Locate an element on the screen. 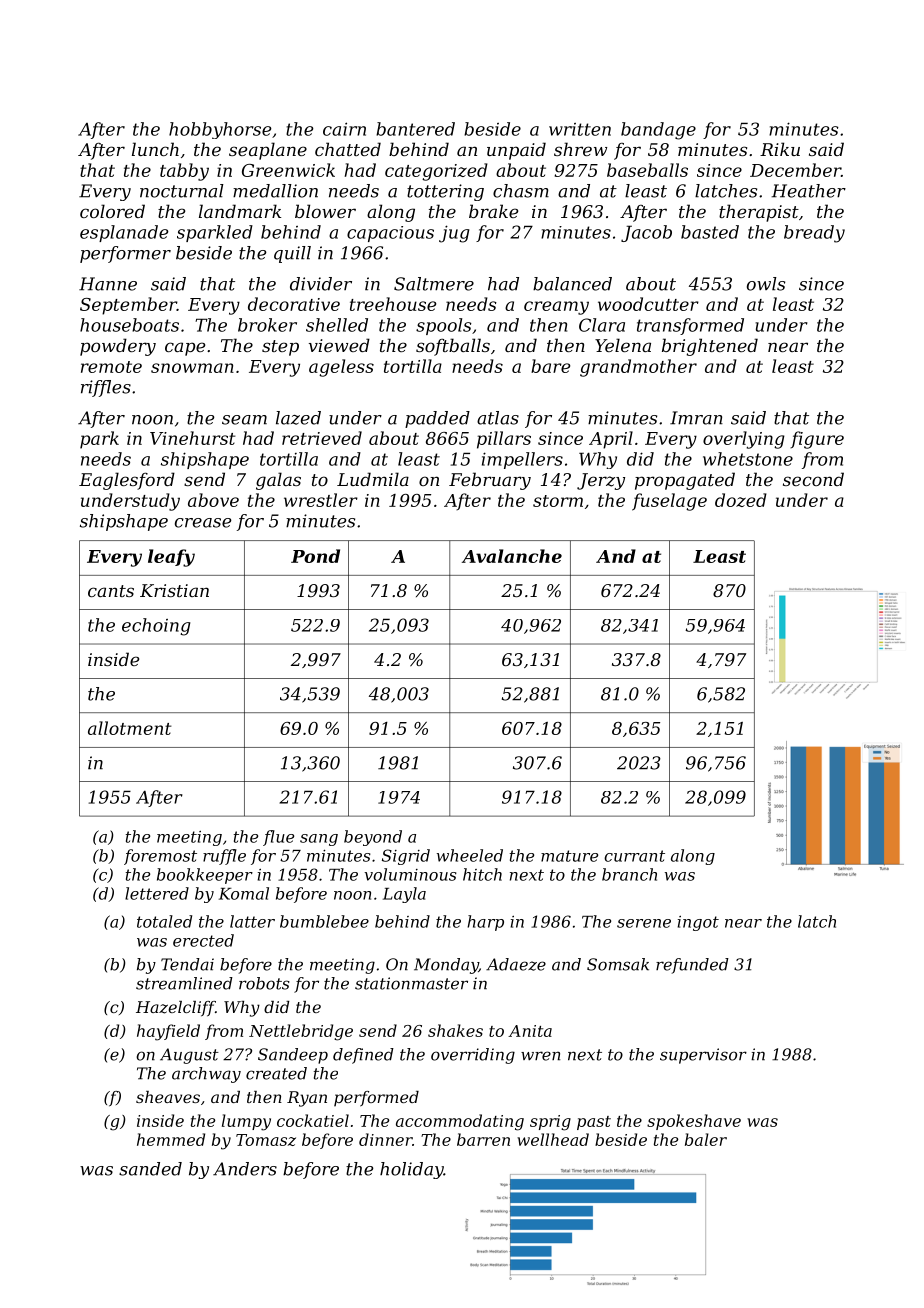  ingot is located at coordinates (698, 923).
